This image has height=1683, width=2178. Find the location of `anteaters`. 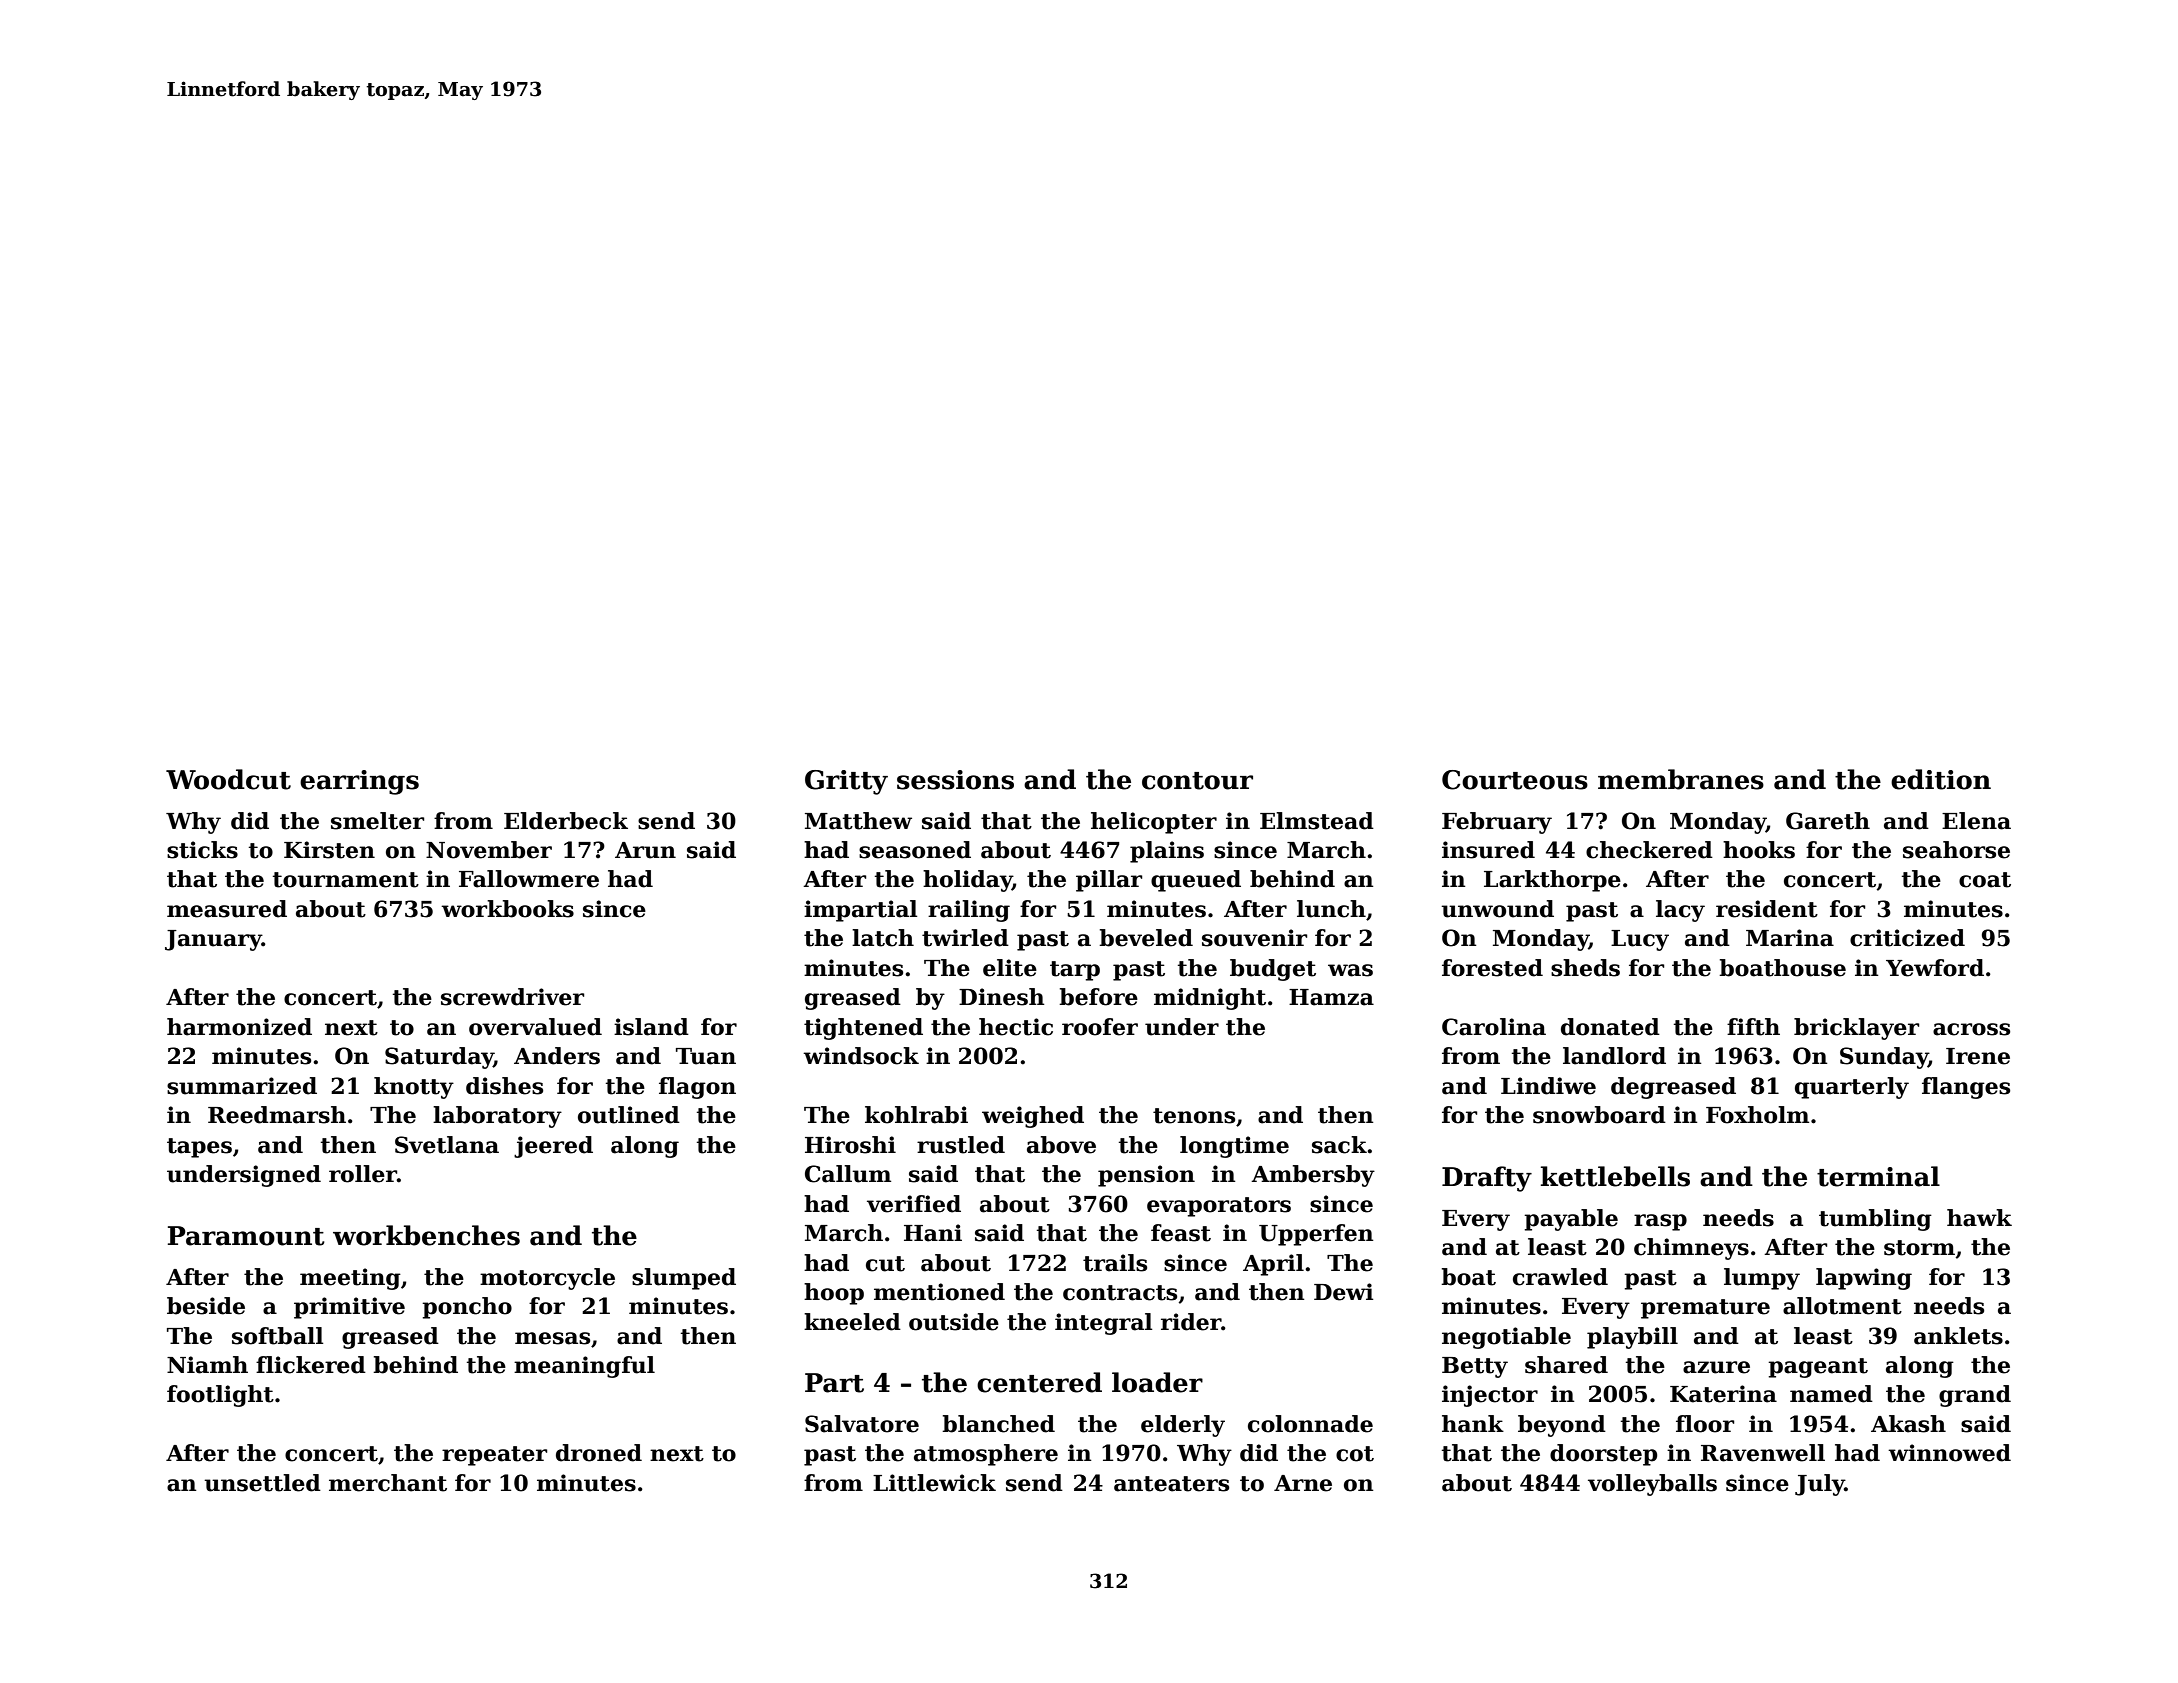

anteaters is located at coordinates (1171, 1484).
